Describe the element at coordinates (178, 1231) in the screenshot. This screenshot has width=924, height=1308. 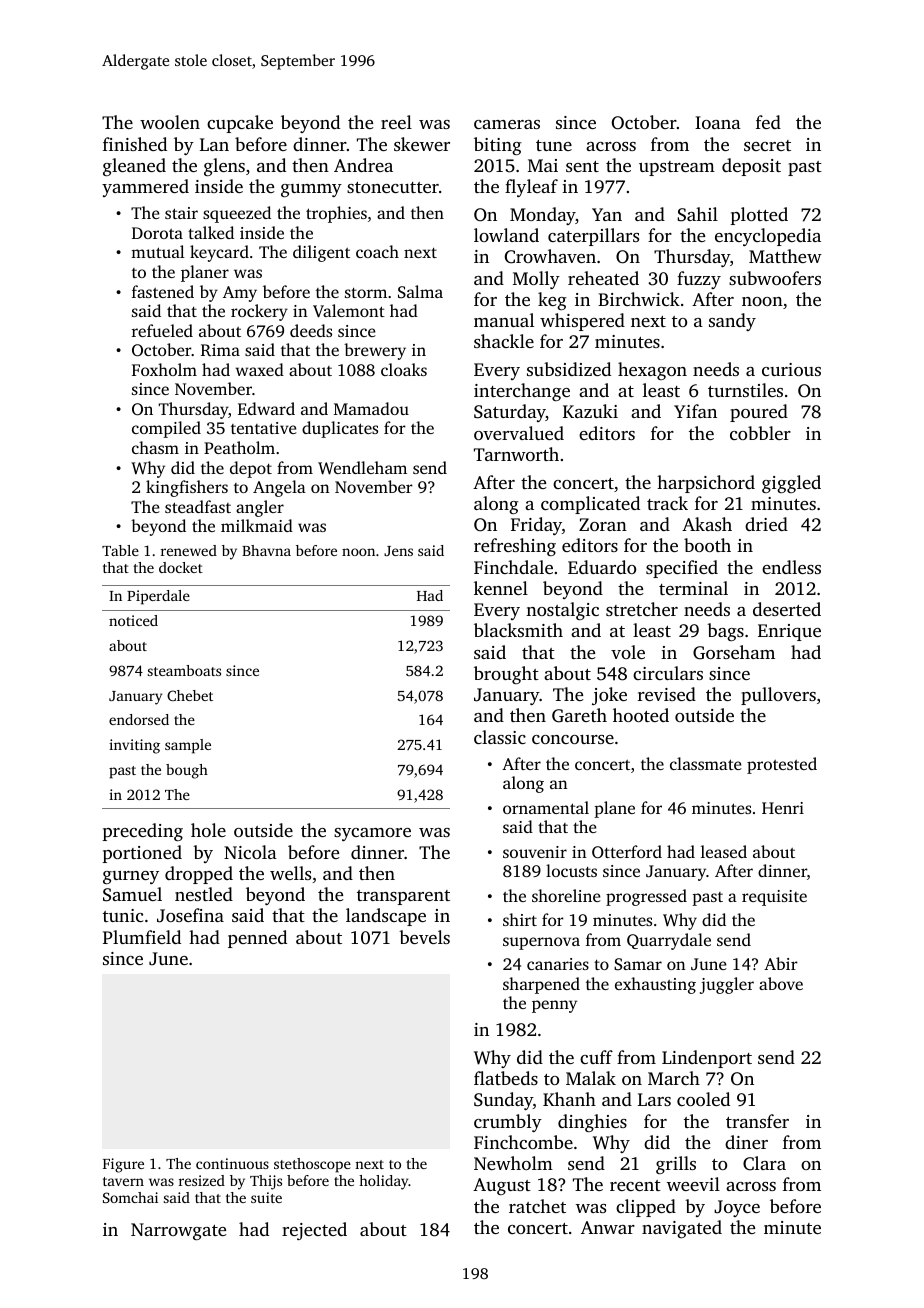
I see `Narrowgate` at that location.
